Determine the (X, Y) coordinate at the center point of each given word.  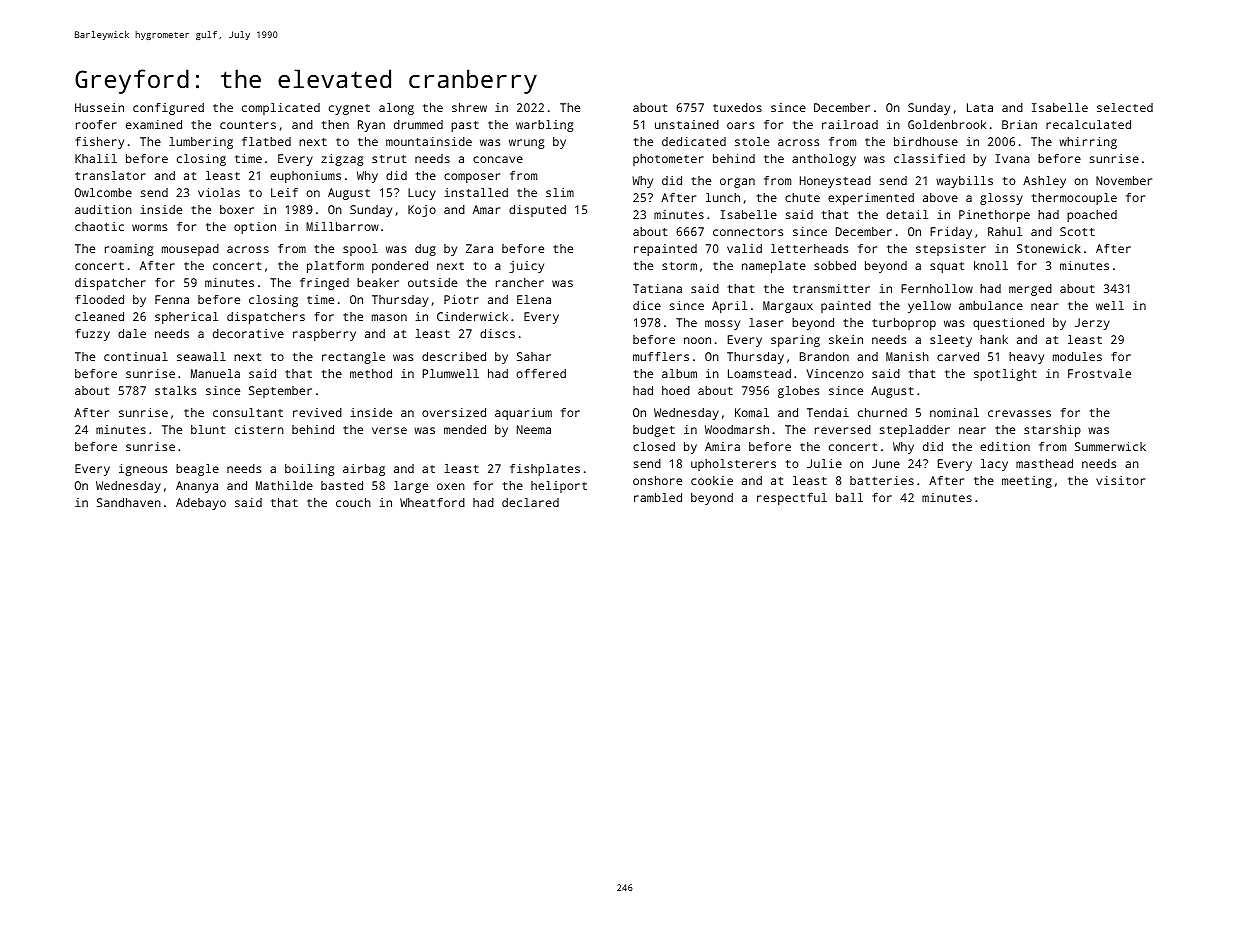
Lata (980, 107)
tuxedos (737, 107)
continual (136, 356)
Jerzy (1092, 324)
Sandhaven (129, 502)
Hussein (99, 107)
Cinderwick (472, 316)
